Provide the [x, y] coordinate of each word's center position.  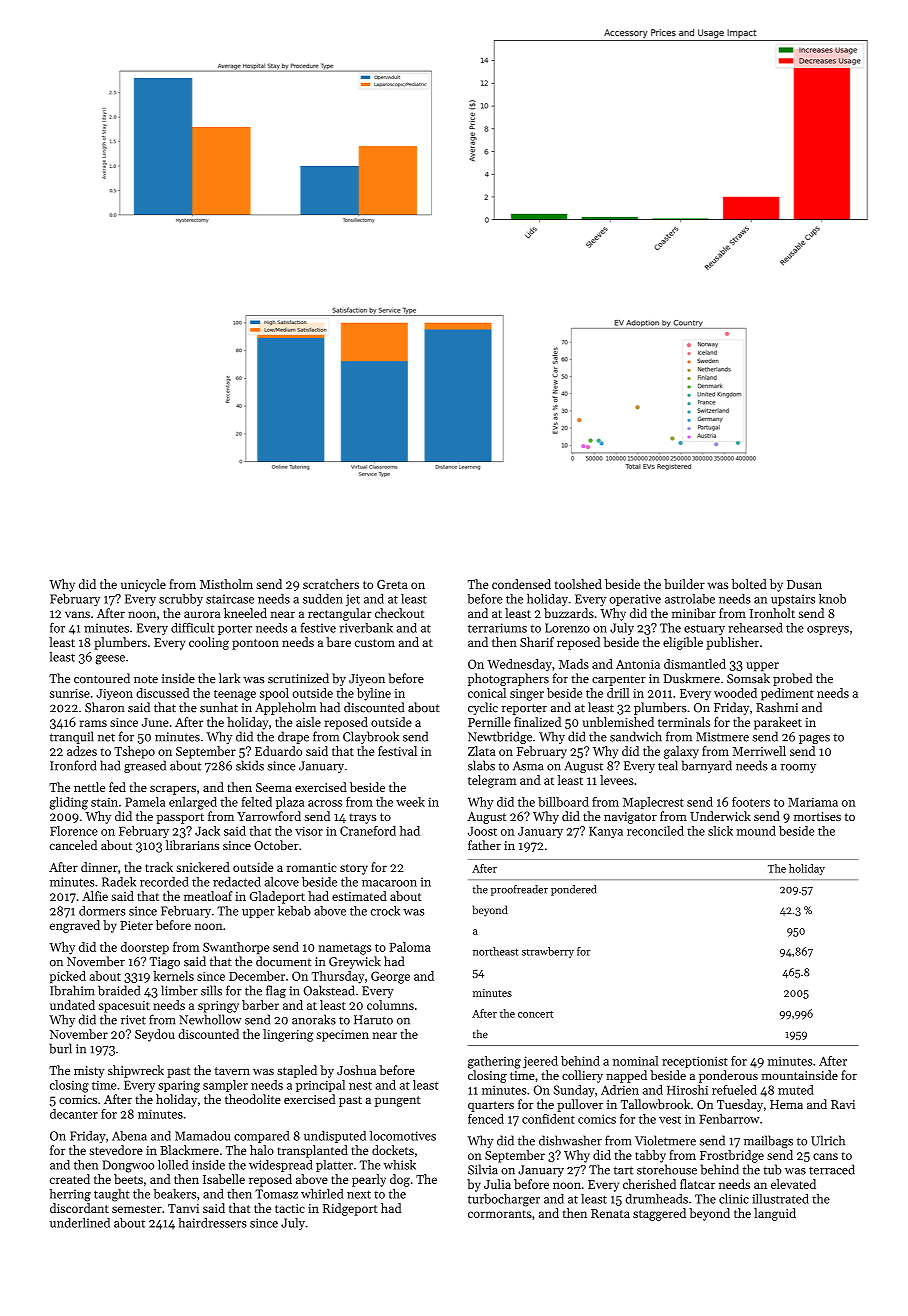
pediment [787, 694]
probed [792, 679]
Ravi [843, 1104]
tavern [232, 1071]
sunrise [70, 693]
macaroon [389, 883]
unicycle [143, 585]
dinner [99, 867]
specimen [342, 1036]
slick [720, 831]
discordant [79, 1208]
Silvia [483, 1169]
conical [487, 693]
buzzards [569, 613]
